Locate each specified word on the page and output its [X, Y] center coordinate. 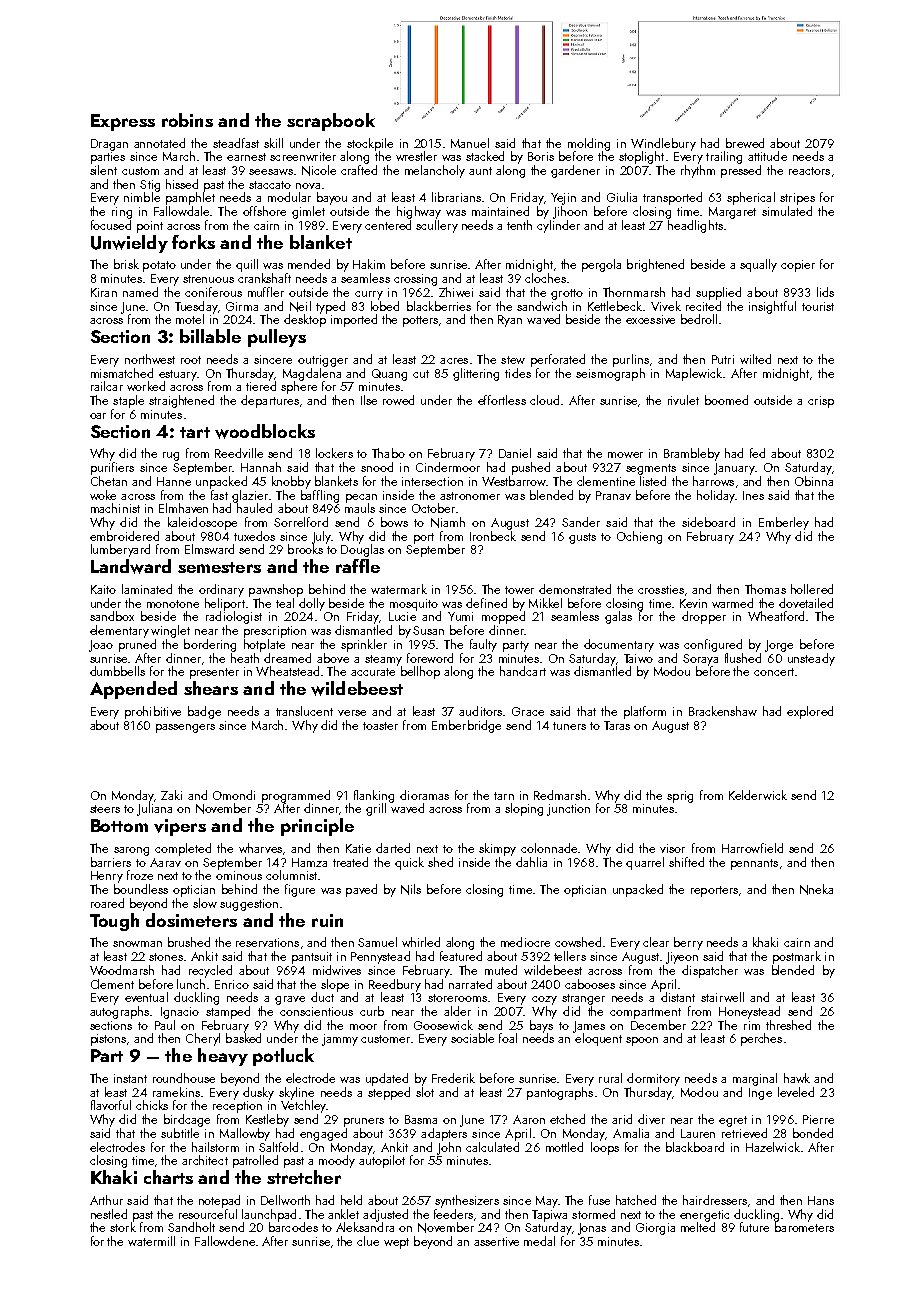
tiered [261, 386]
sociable [472, 1038]
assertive [496, 1241]
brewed [745, 143]
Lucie [402, 616]
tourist [818, 306]
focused [111, 225]
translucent [304, 711]
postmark [797, 957]
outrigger [323, 361]
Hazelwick [773, 1147]
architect [205, 1160]
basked [243, 1038]
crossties [661, 589]
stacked [485, 156]
